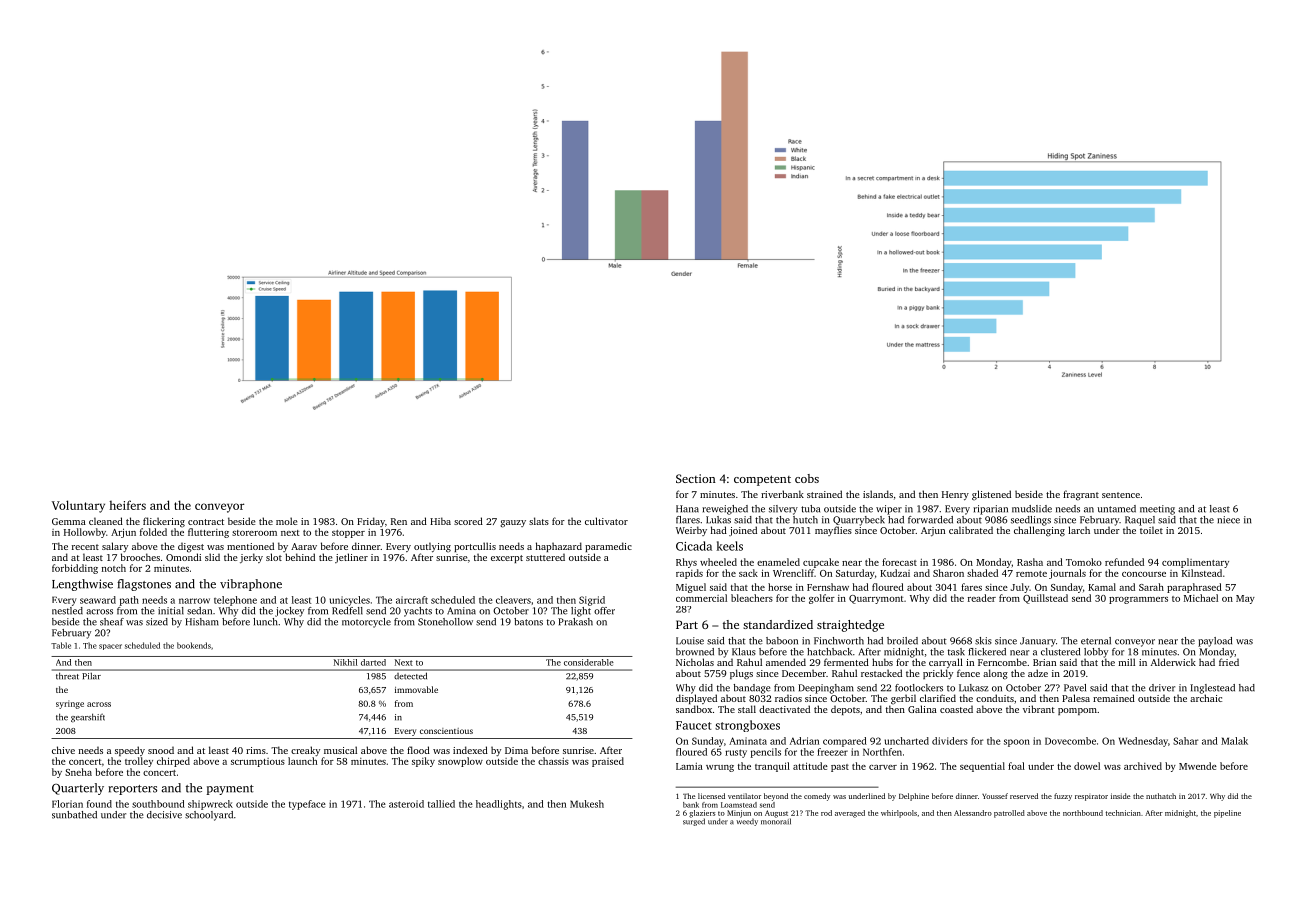 This document has height=924, width=1308. Describe the element at coordinates (127, 505) in the document. I see `heifers` at that location.
